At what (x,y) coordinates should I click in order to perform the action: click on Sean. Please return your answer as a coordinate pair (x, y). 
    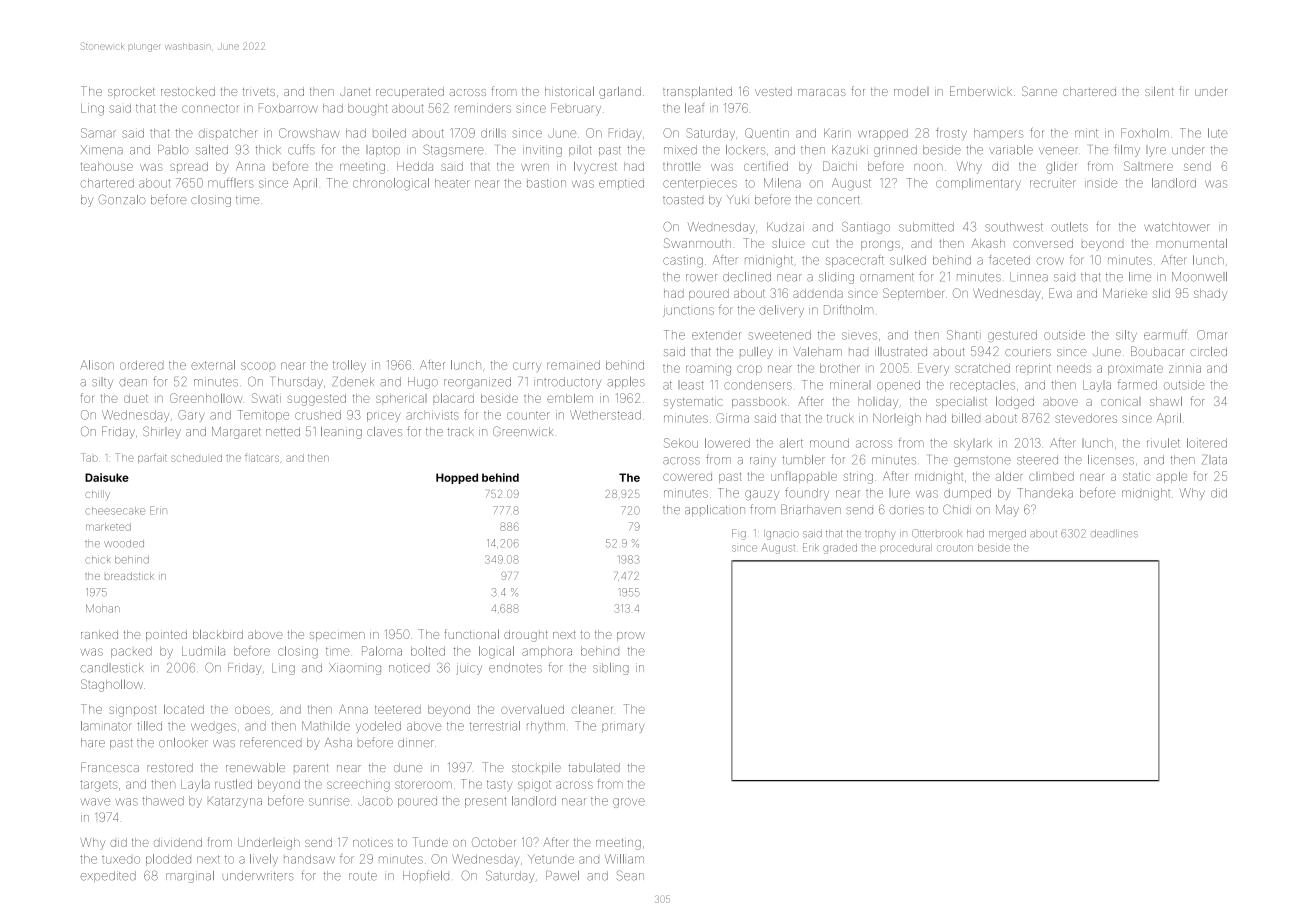
    Looking at the image, I should click on (630, 875).
